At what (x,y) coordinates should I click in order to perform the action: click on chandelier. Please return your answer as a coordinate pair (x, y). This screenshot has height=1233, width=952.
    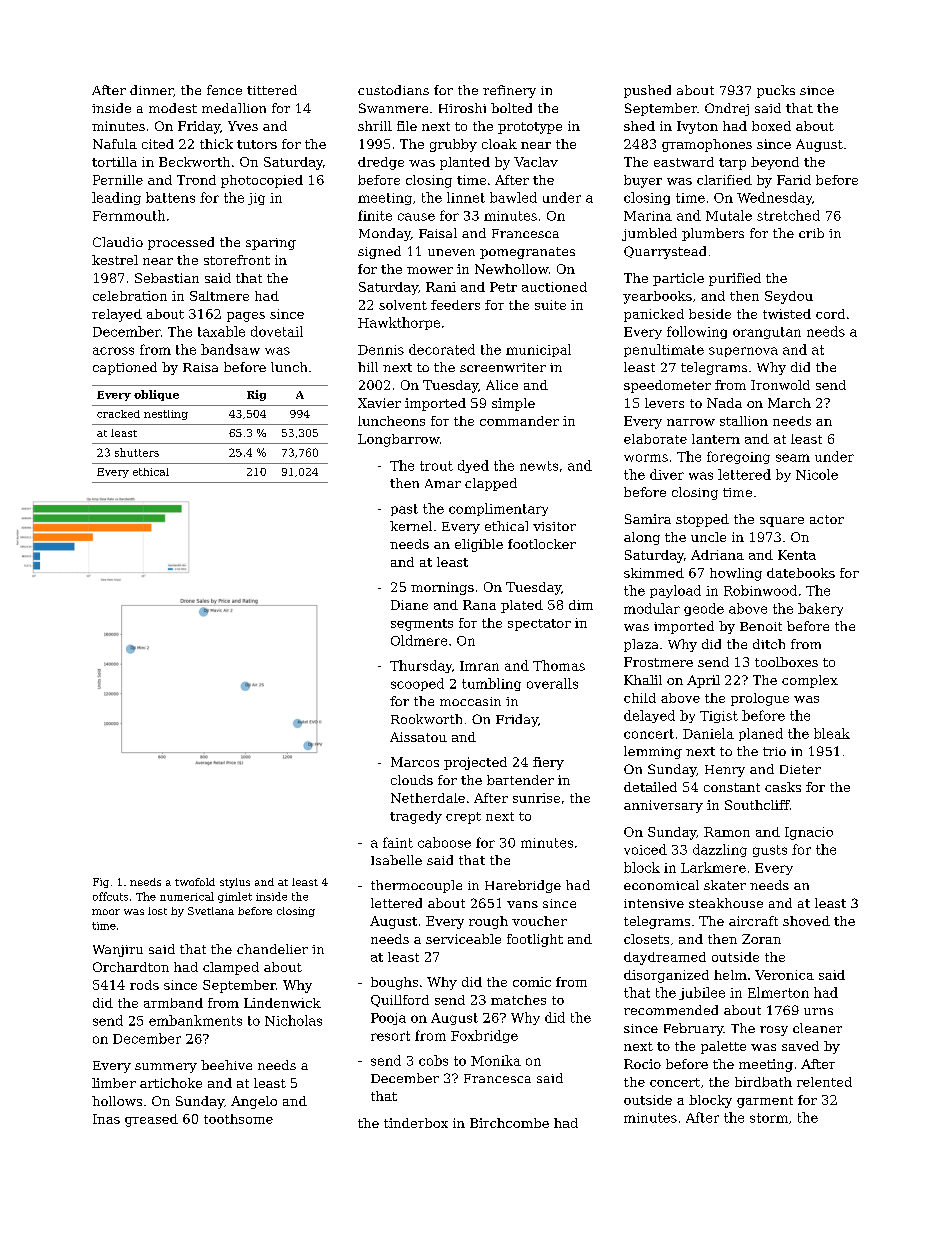
    Looking at the image, I should click on (272, 949).
